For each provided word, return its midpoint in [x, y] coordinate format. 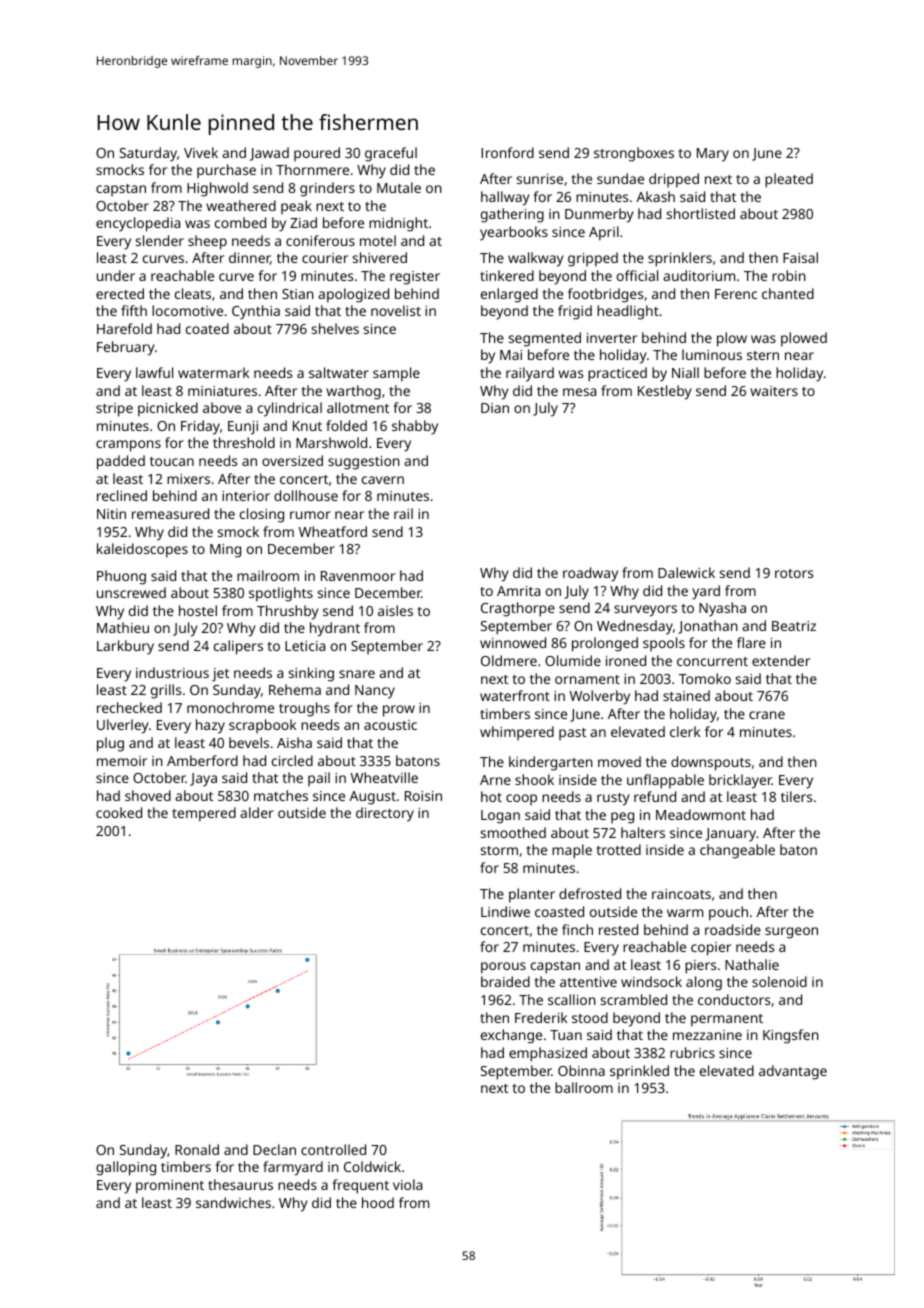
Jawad [269, 154]
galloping [126, 1168]
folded [346, 425]
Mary [713, 155]
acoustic [390, 725]
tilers [796, 796]
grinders [327, 189]
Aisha [294, 742]
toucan [172, 461]
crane [767, 715]
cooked [119, 812]
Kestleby [665, 392]
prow [399, 711]
